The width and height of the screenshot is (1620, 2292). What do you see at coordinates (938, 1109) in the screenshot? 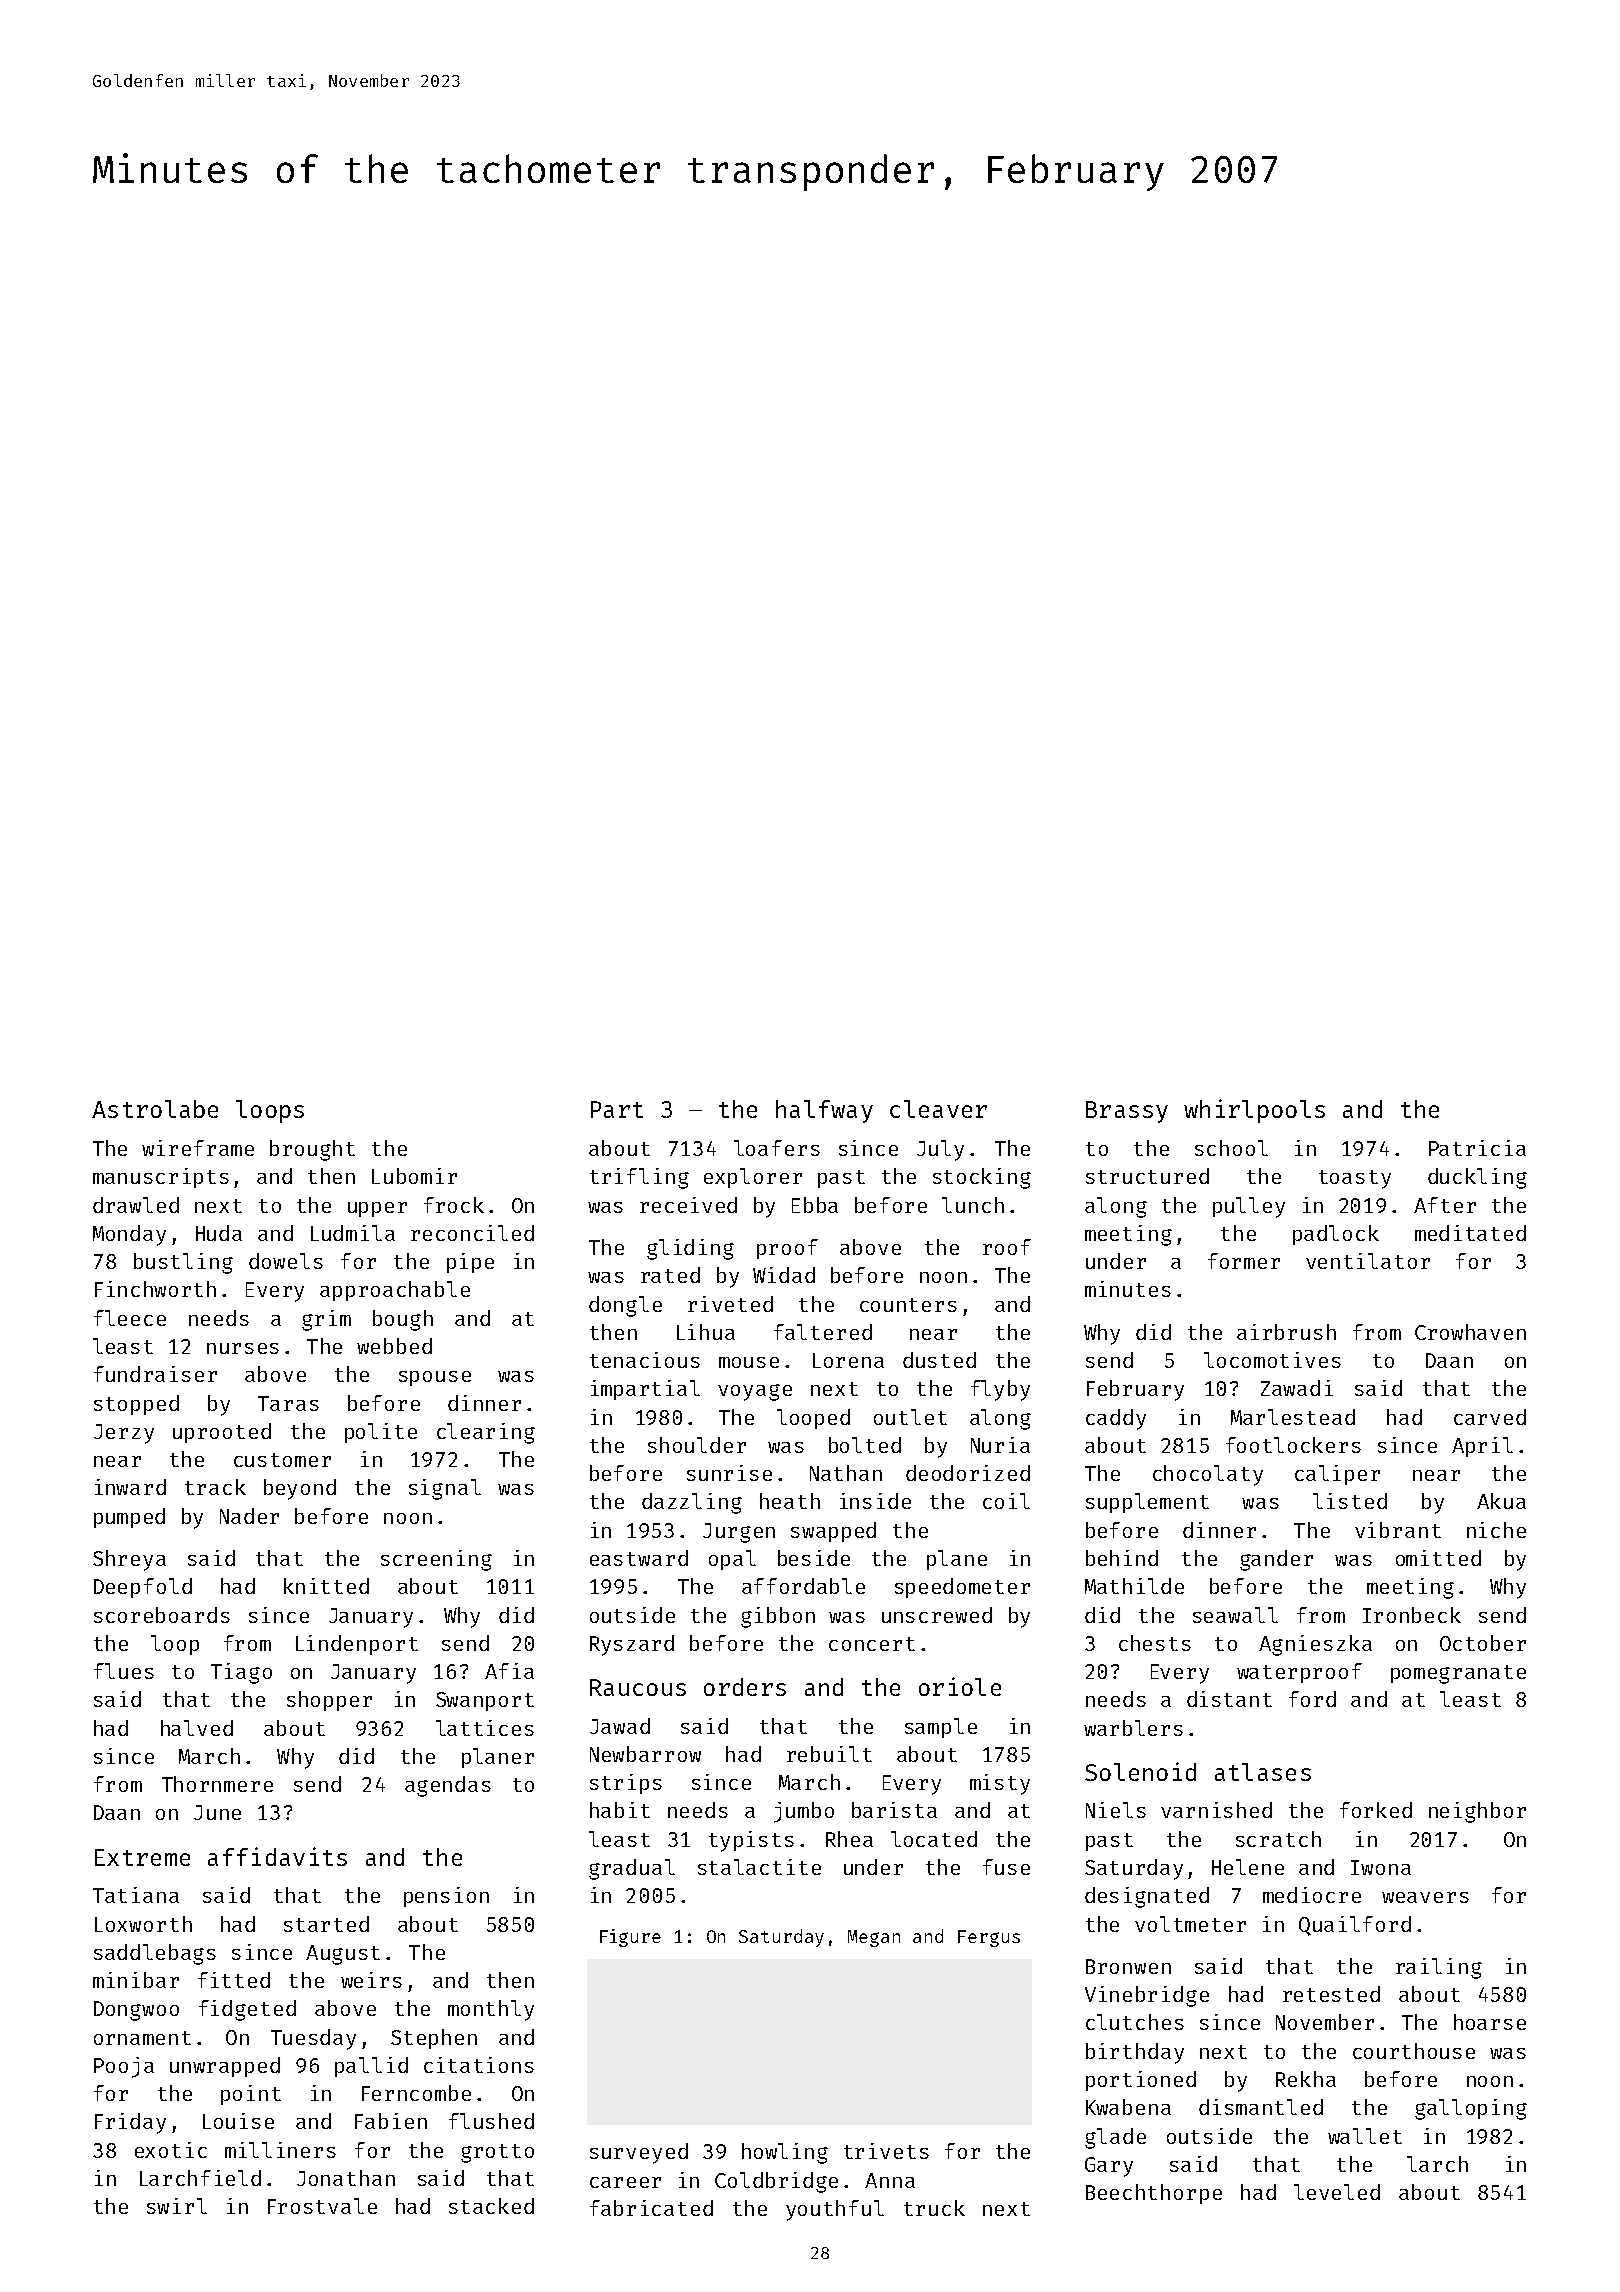
I see `cleaver` at bounding box center [938, 1109].
